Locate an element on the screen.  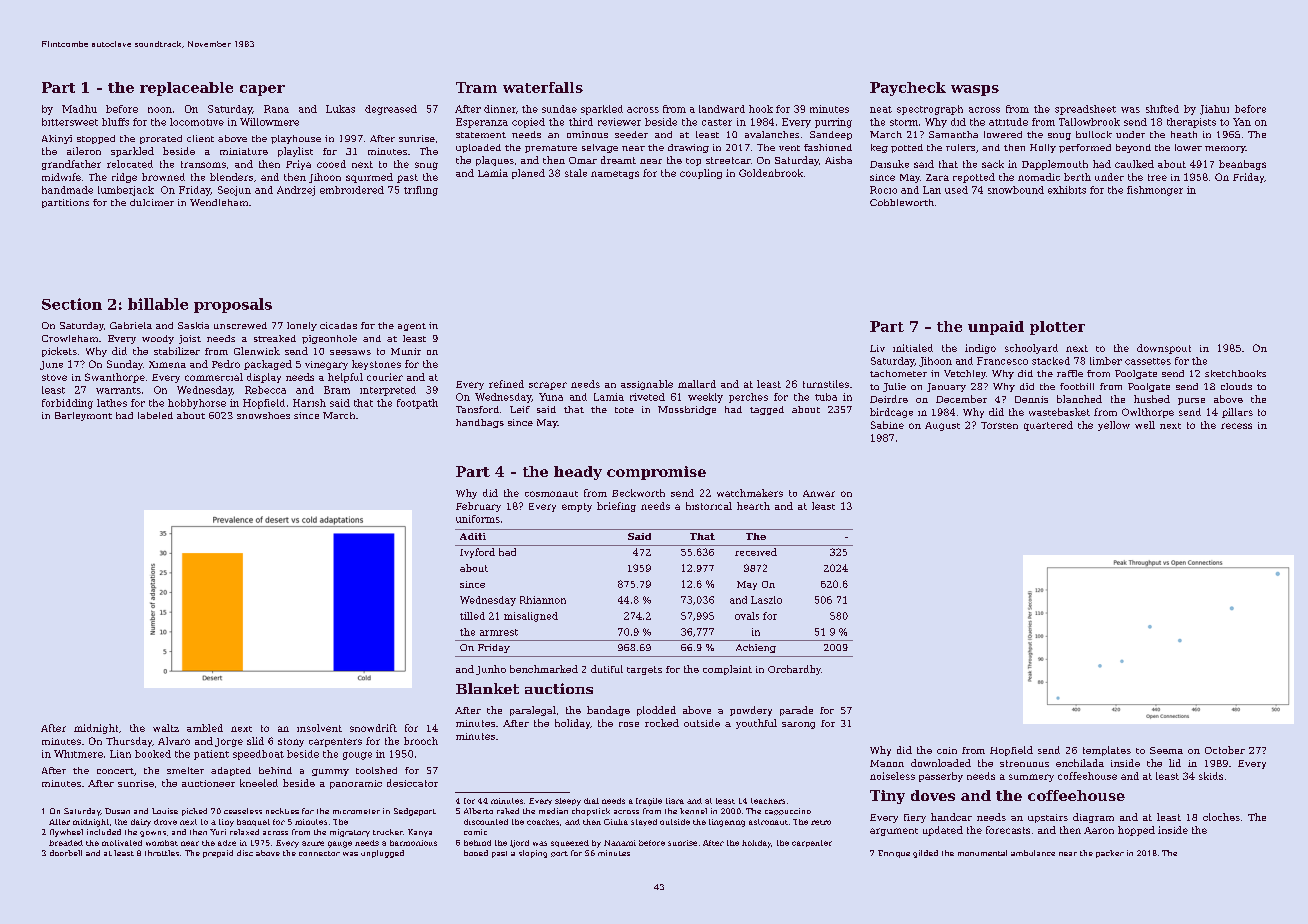
panoramic is located at coordinates (356, 784).
